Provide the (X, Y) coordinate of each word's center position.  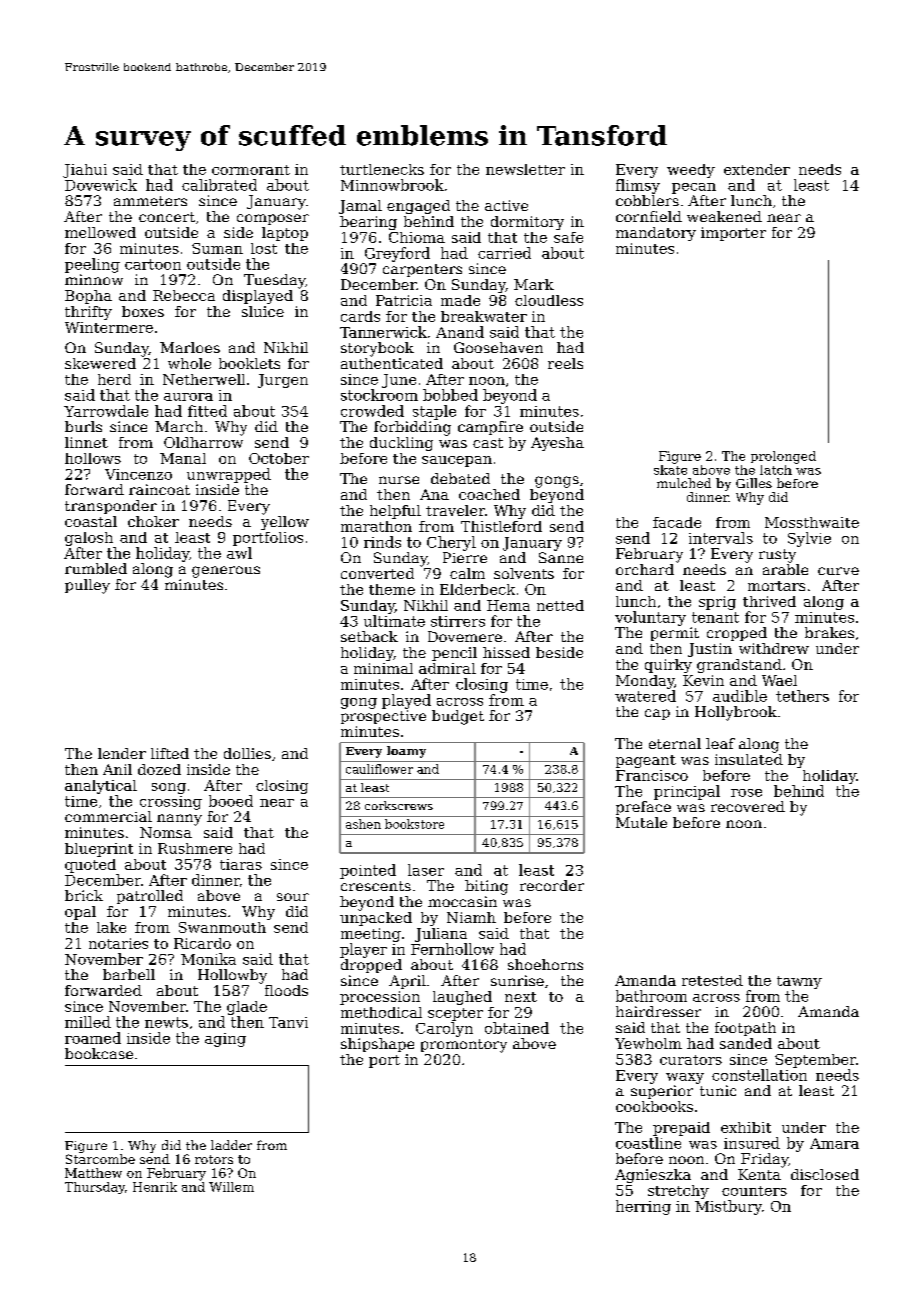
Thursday (95, 1188)
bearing (368, 223)
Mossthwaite (812, 522)
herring (643, 1207)
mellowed (100, 232)
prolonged (783, 457)
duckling (401, 444)
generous (226, 572)
